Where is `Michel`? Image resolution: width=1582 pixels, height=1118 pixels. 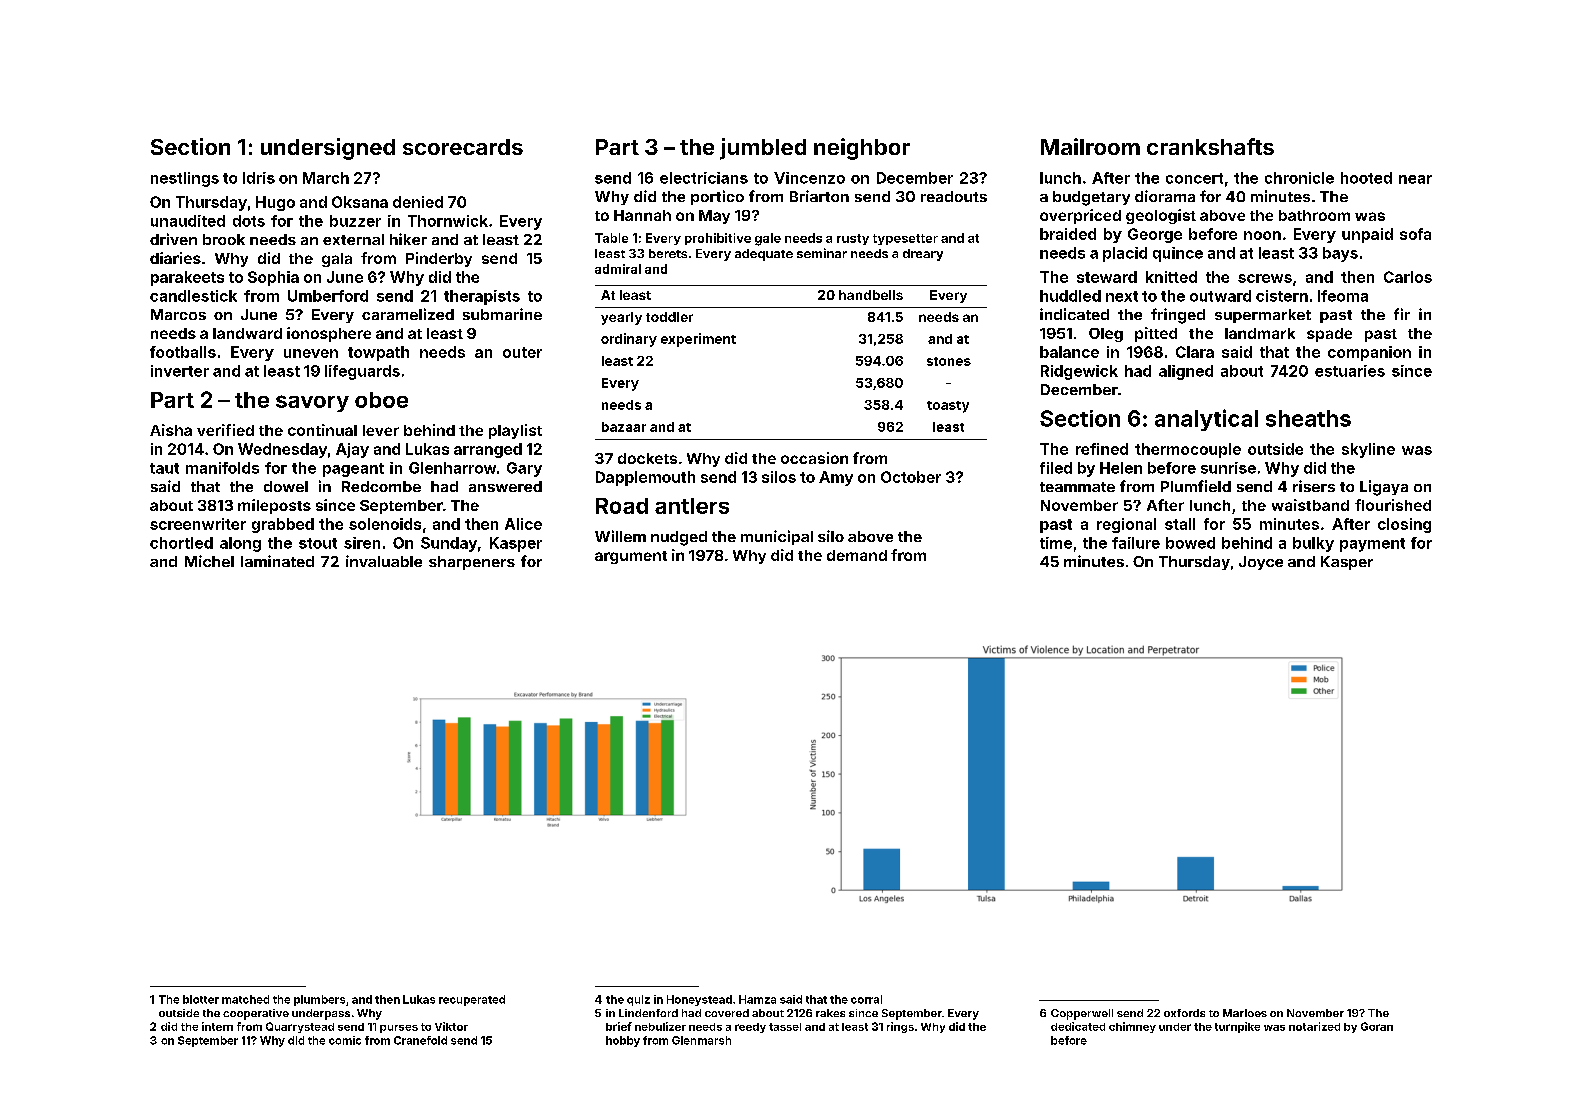 Michel is located at coordinates (209, 561).
